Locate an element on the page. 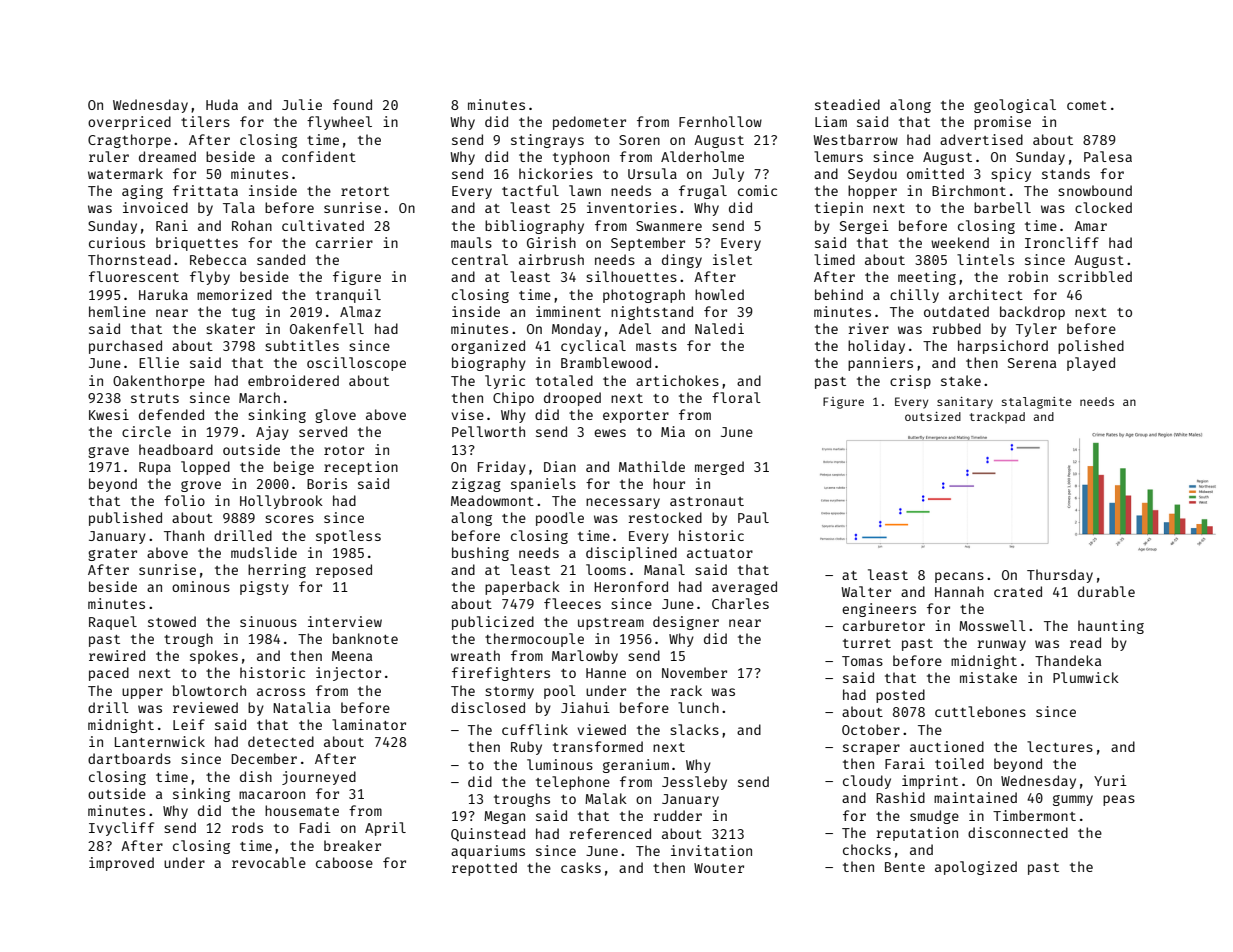 This page has height=952, width=1233. apologized is located at coordinates (976, 868).
